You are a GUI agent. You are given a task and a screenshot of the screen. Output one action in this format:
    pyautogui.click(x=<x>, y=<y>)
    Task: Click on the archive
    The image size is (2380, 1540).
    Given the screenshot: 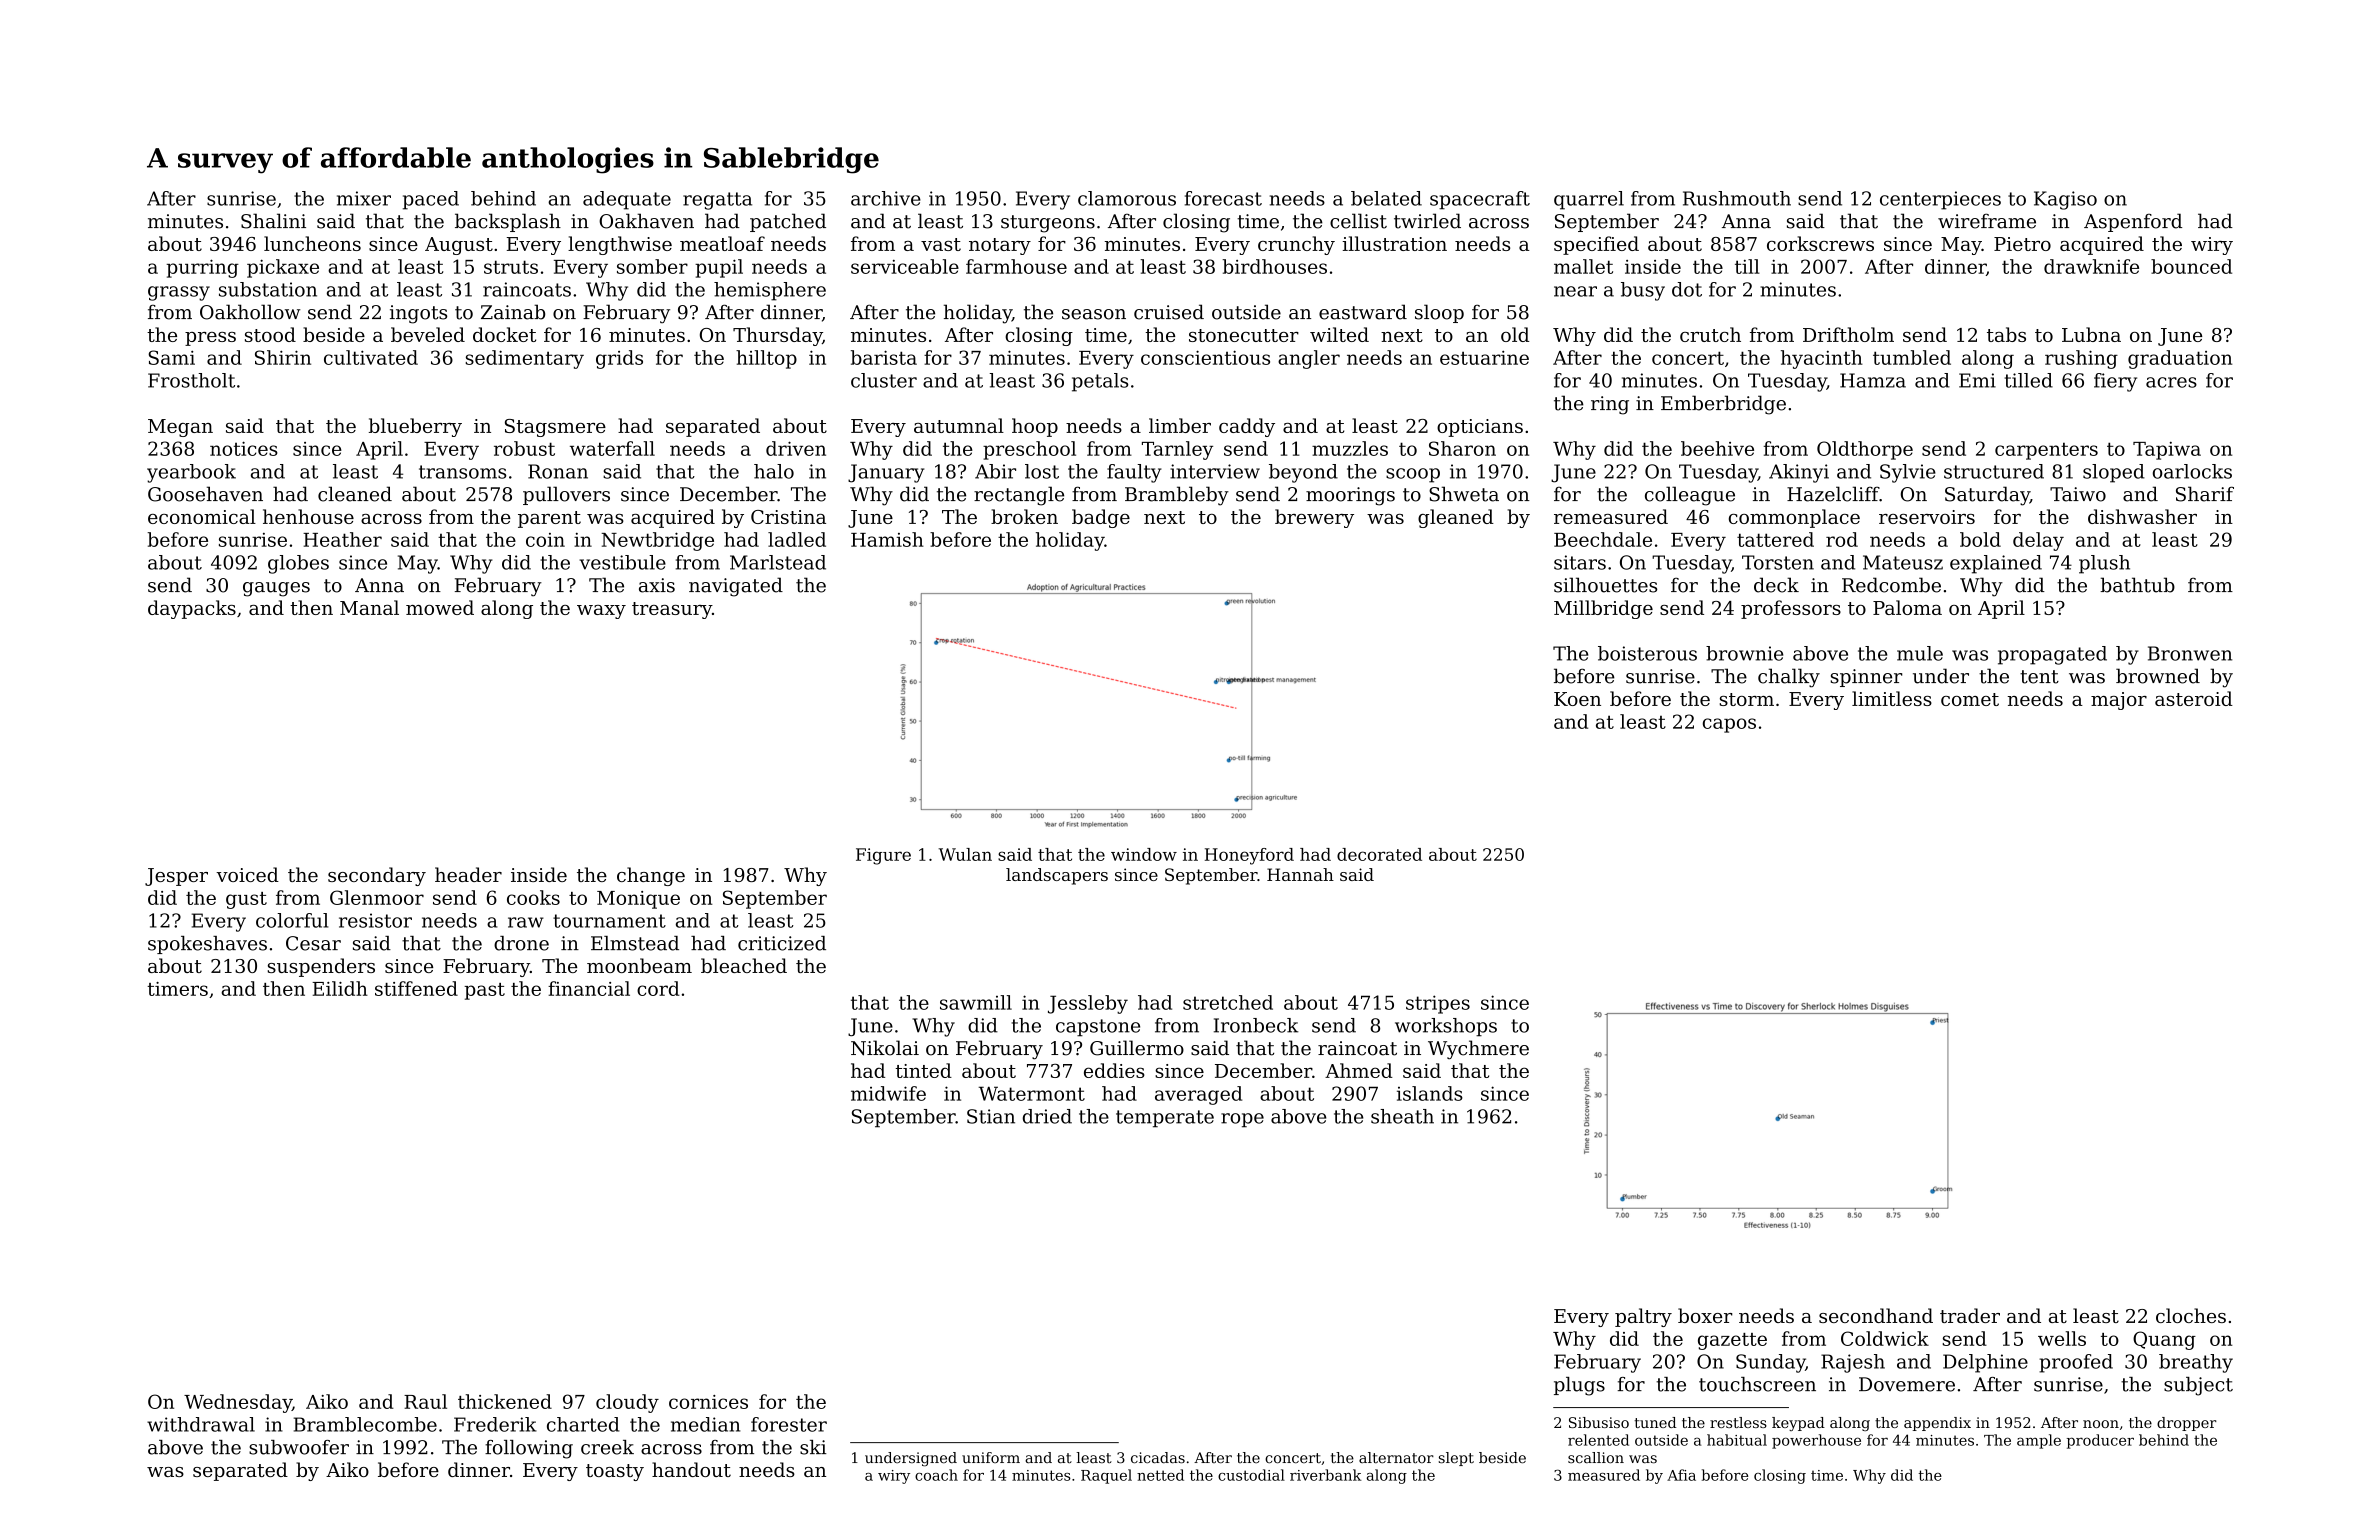 What is the action you would take?
    pyautogui.click(x=886, y=198)
